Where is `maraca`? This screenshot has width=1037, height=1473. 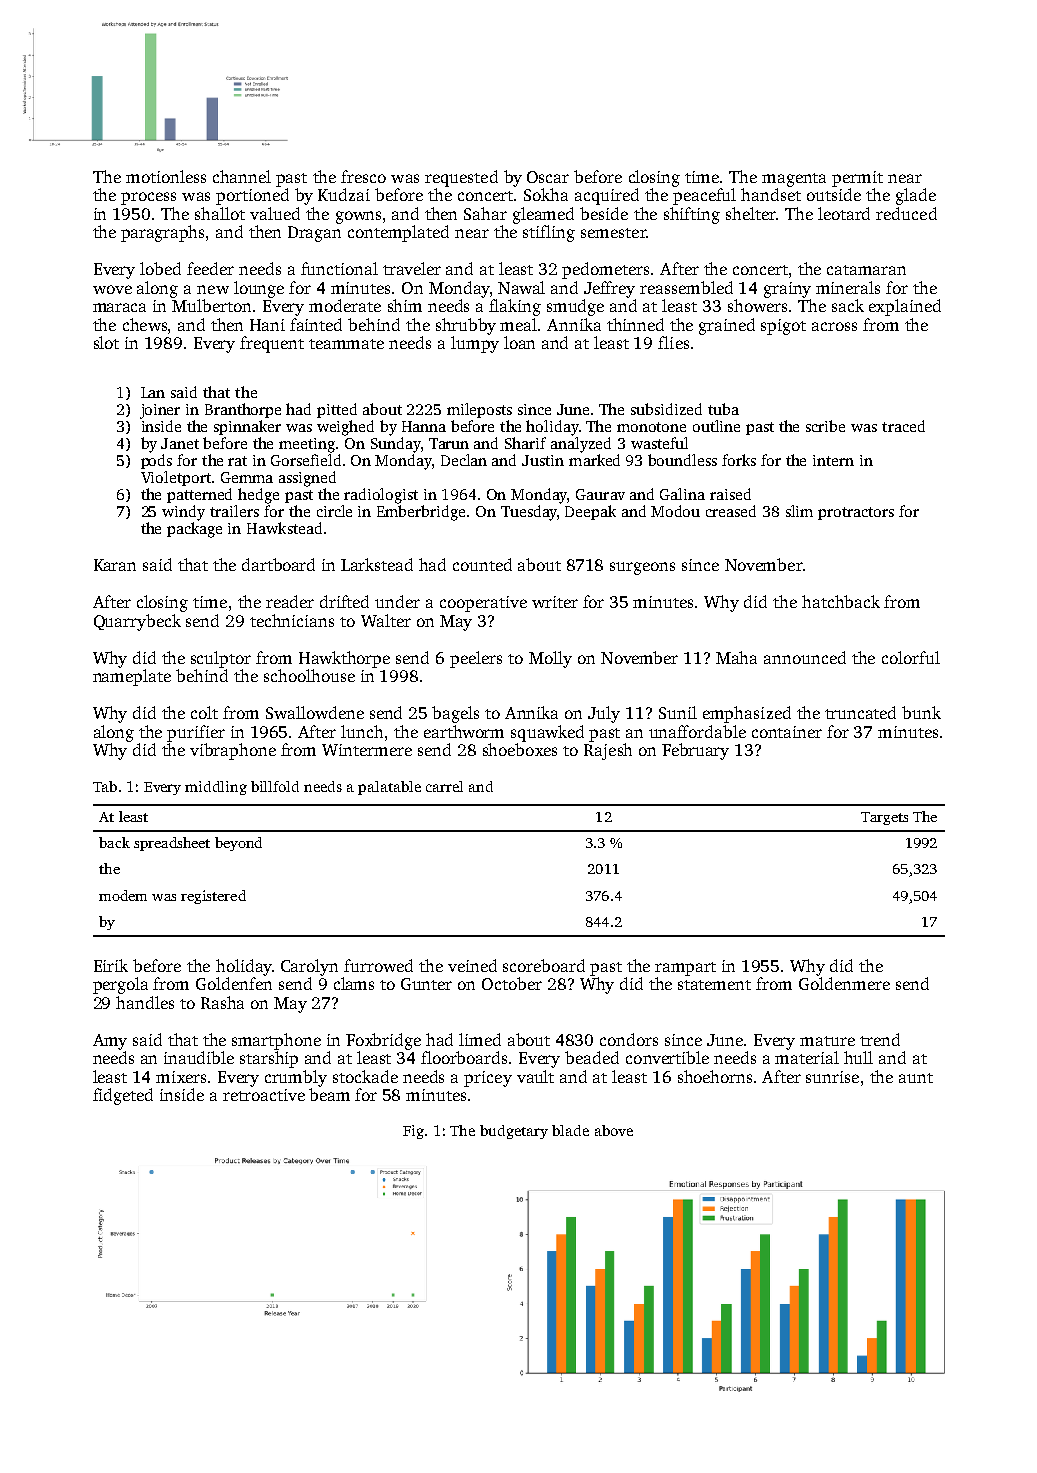 maraca is located at coordinates (119, 307).
